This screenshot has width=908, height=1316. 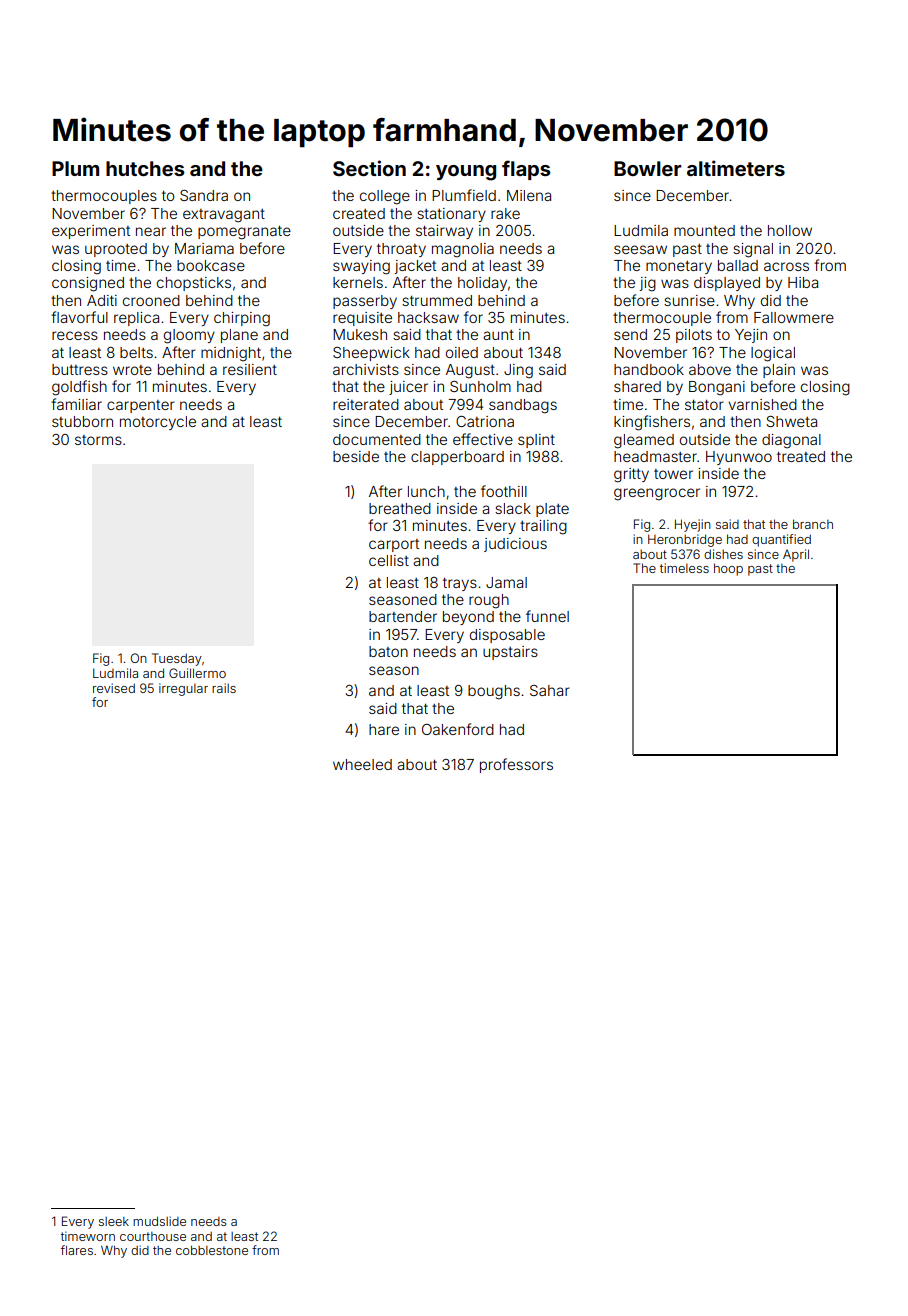 What do you see at coordinates (369, 168) in the screenshot?
I see `Section` at bounding box center [369, 168].
